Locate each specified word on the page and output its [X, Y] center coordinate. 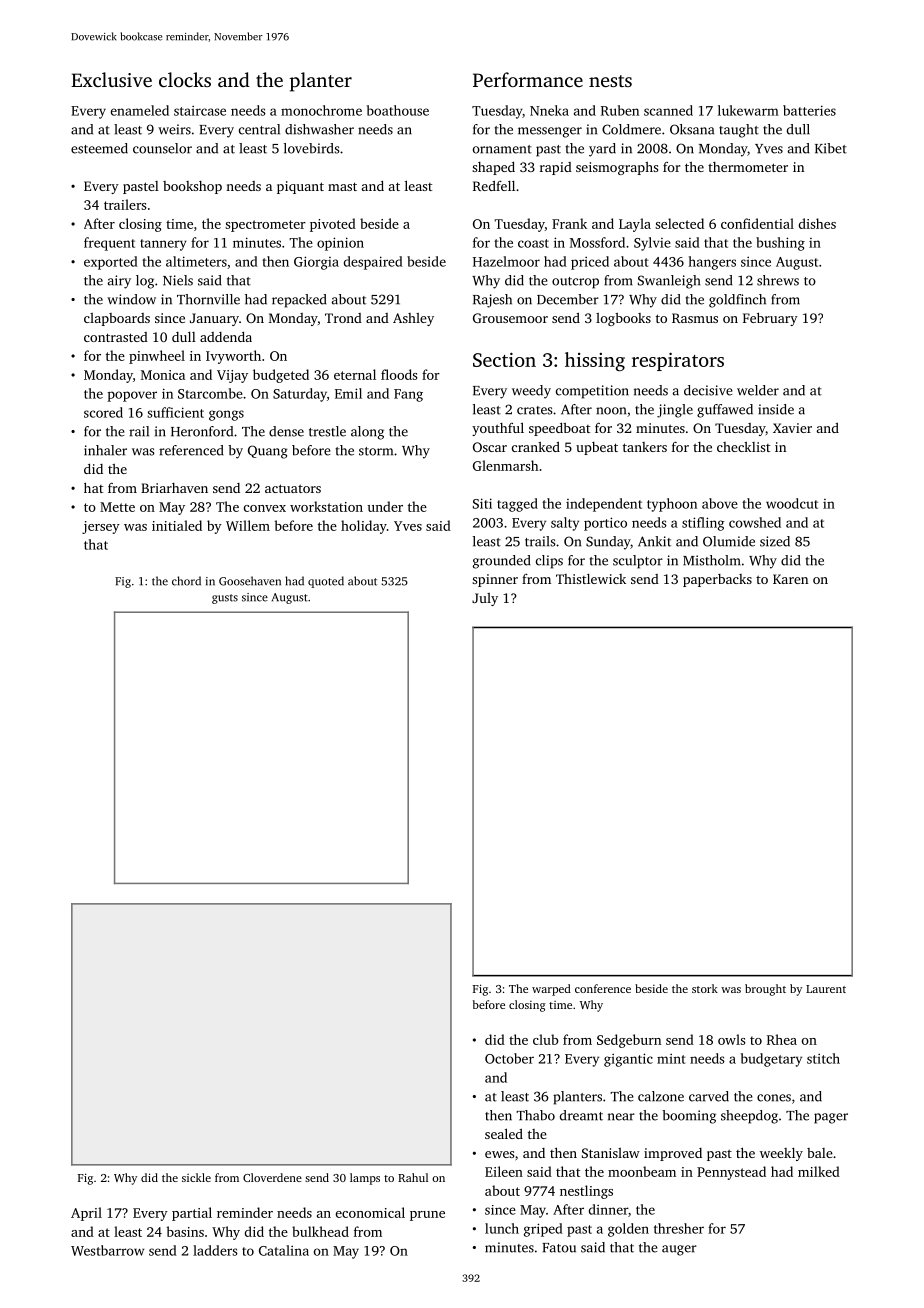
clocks [185, 79]
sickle [196, 1177]
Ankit [654, 541]
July [485, 599]
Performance [528, 79]
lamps [365, 1179]
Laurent [826, 989]
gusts [225, 599]
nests [610, 81]
